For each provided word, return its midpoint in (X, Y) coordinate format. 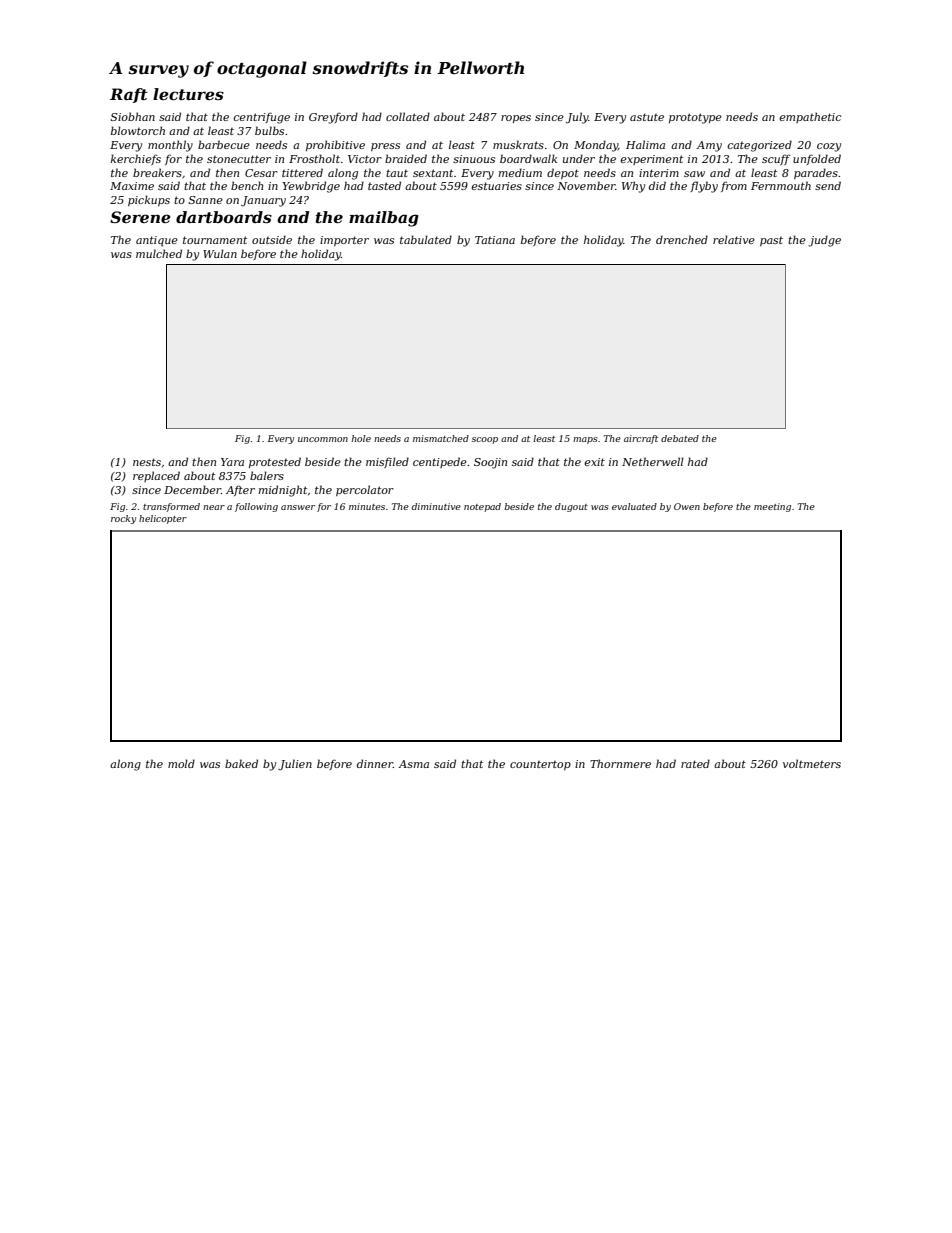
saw (694, 174)
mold (181, 763)
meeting (772, 507)
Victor (365, 159)
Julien (295, 764)
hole (361, 438)
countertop (540, 765)
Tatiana (495, 240)
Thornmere (620, 763)
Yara (232, 462)
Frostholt (314, 158)
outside (272, 239)
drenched (682, 239)
